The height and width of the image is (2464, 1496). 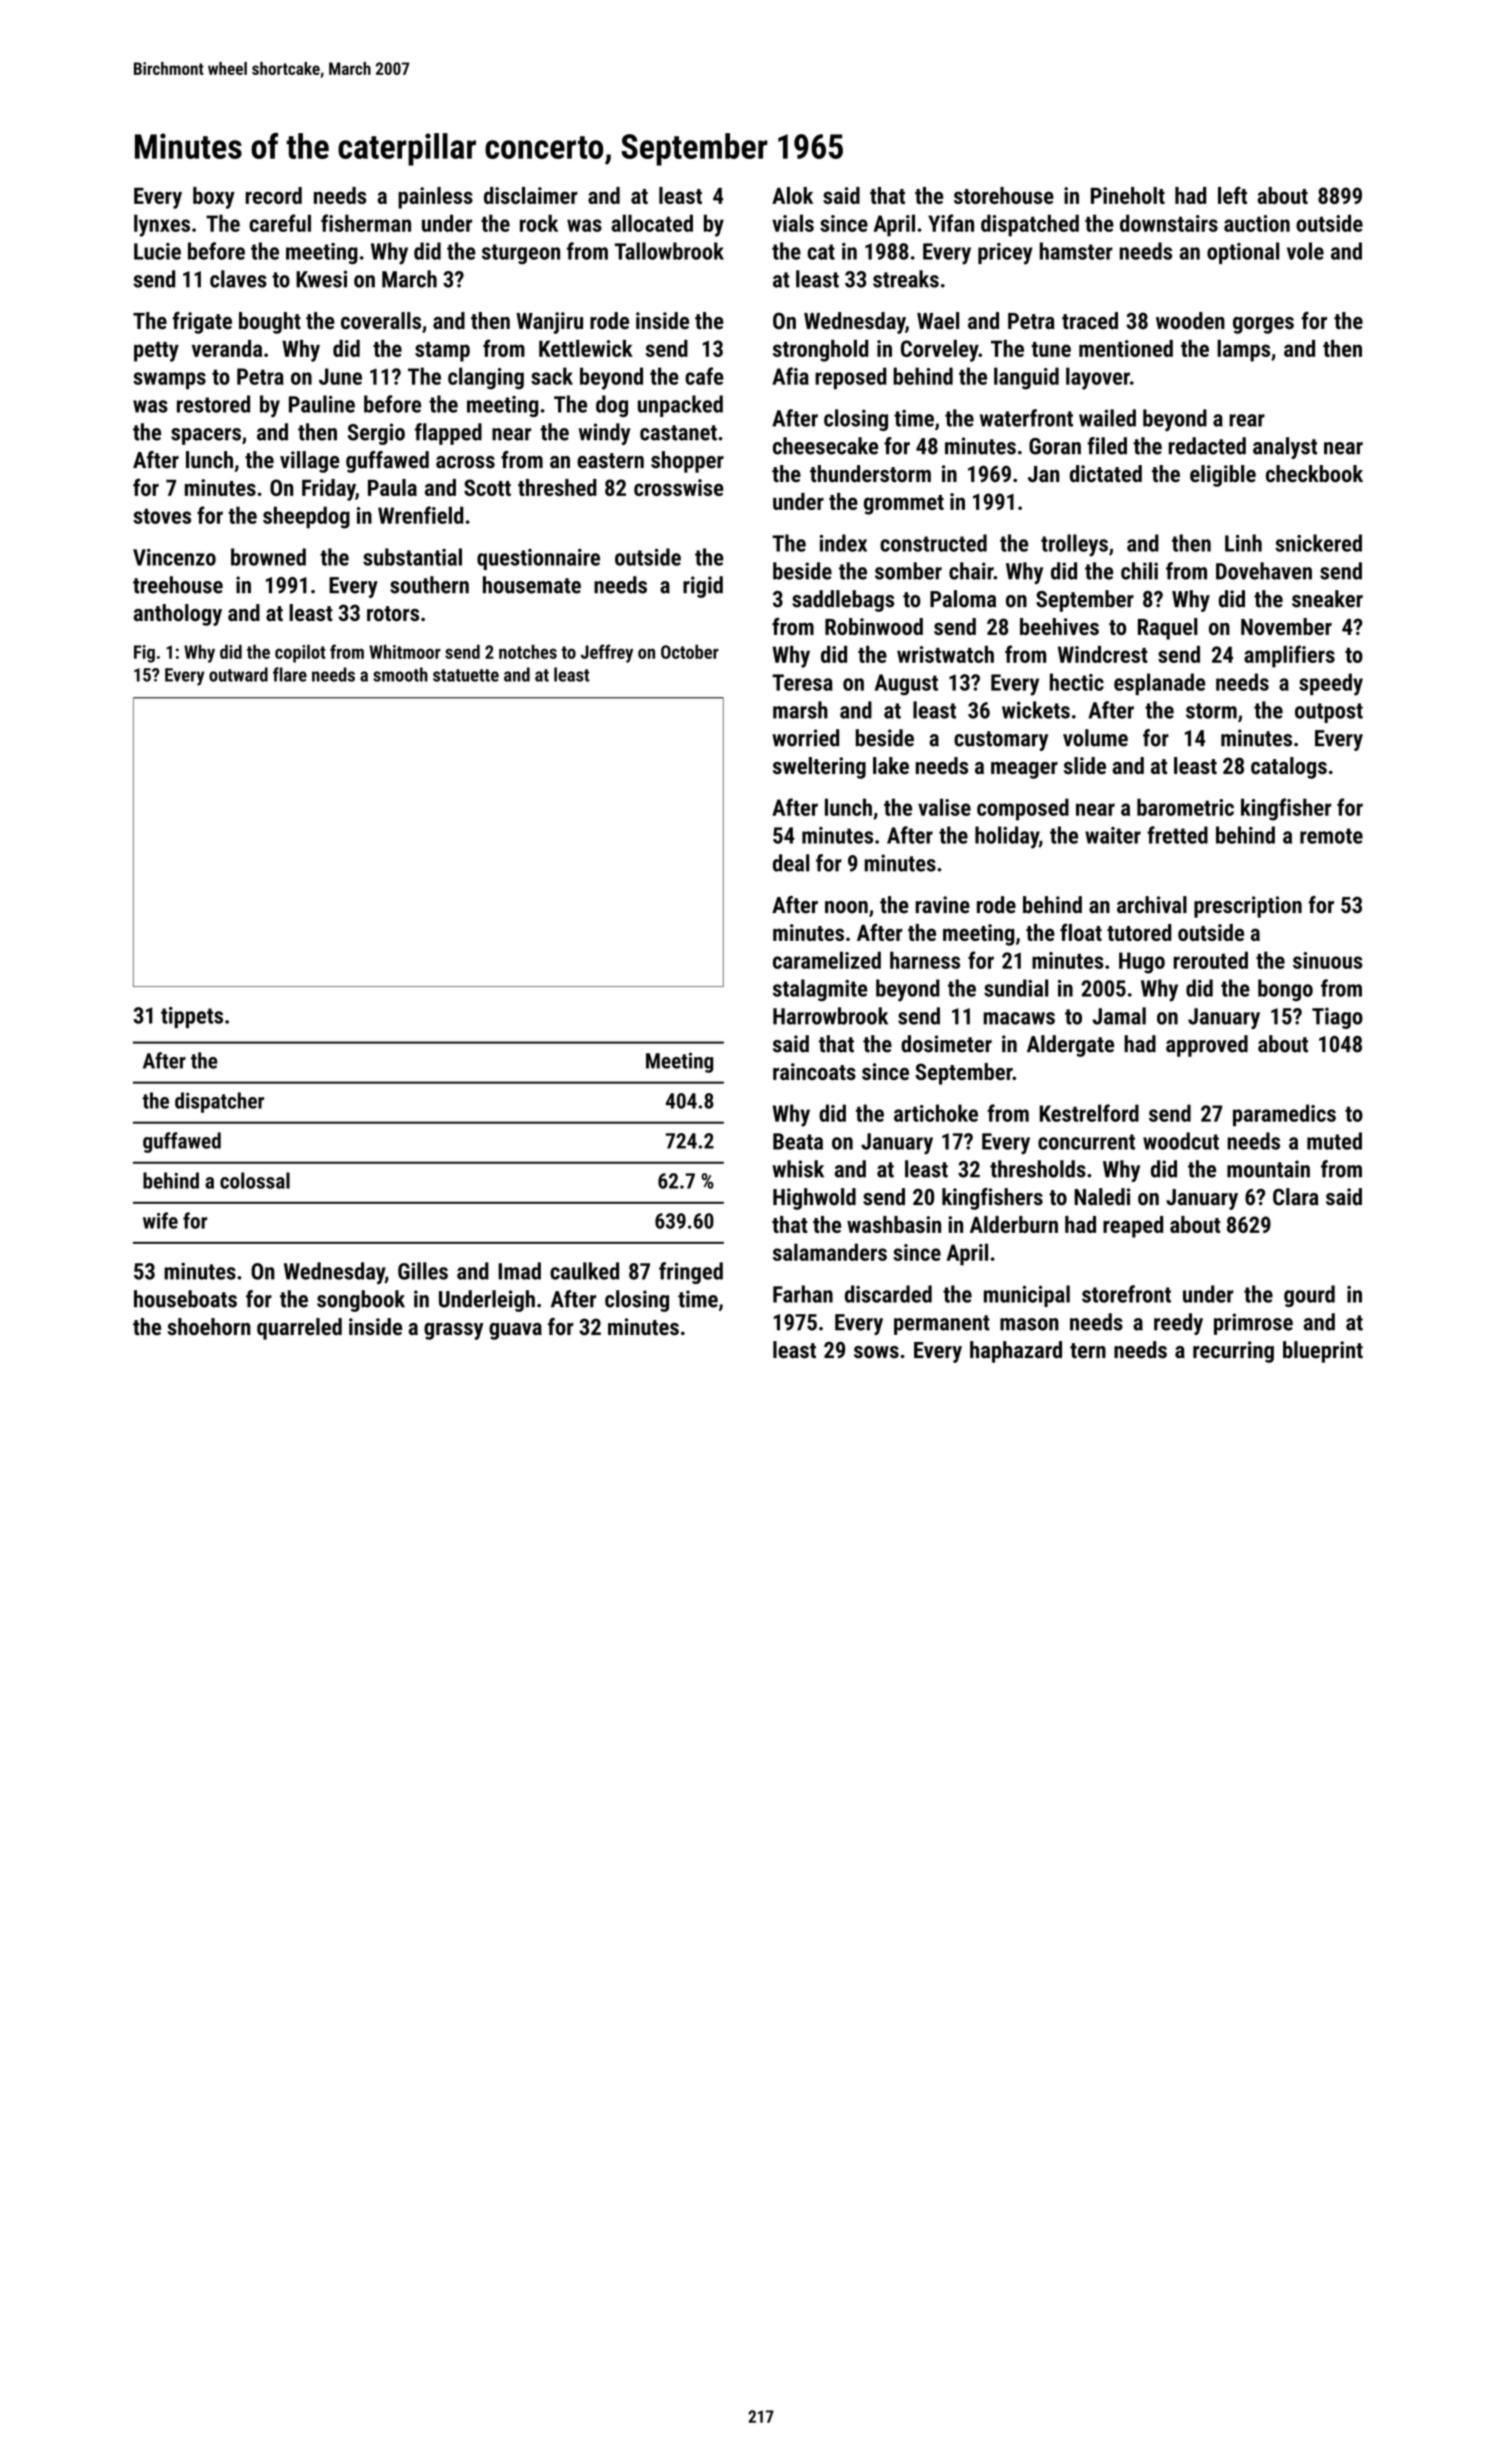 What do you see at coordinates (1284, 1115) in the image?
I see `paramedics` at bounding box center [1284, 1115].
